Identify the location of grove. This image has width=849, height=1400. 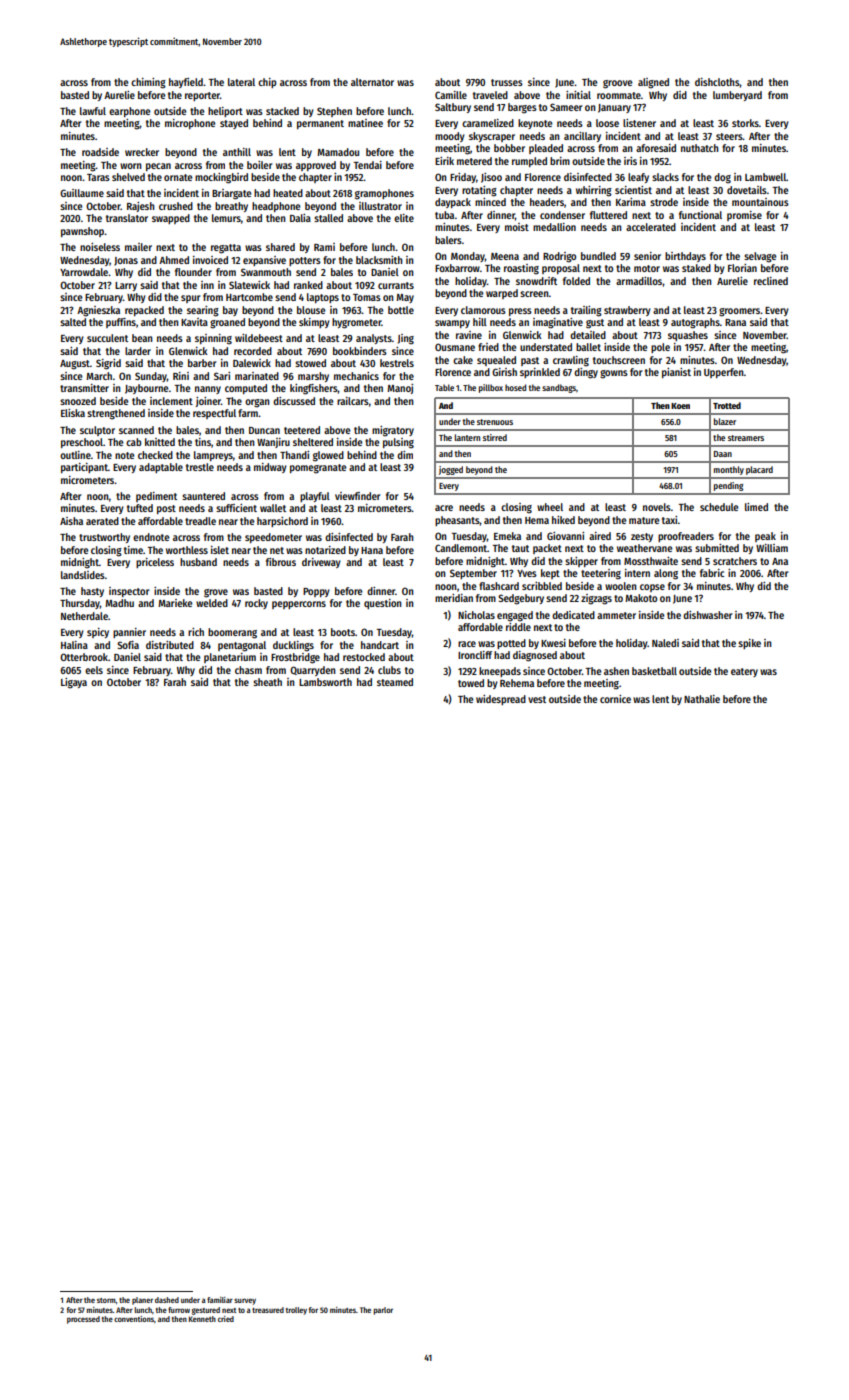
(216, 593).
